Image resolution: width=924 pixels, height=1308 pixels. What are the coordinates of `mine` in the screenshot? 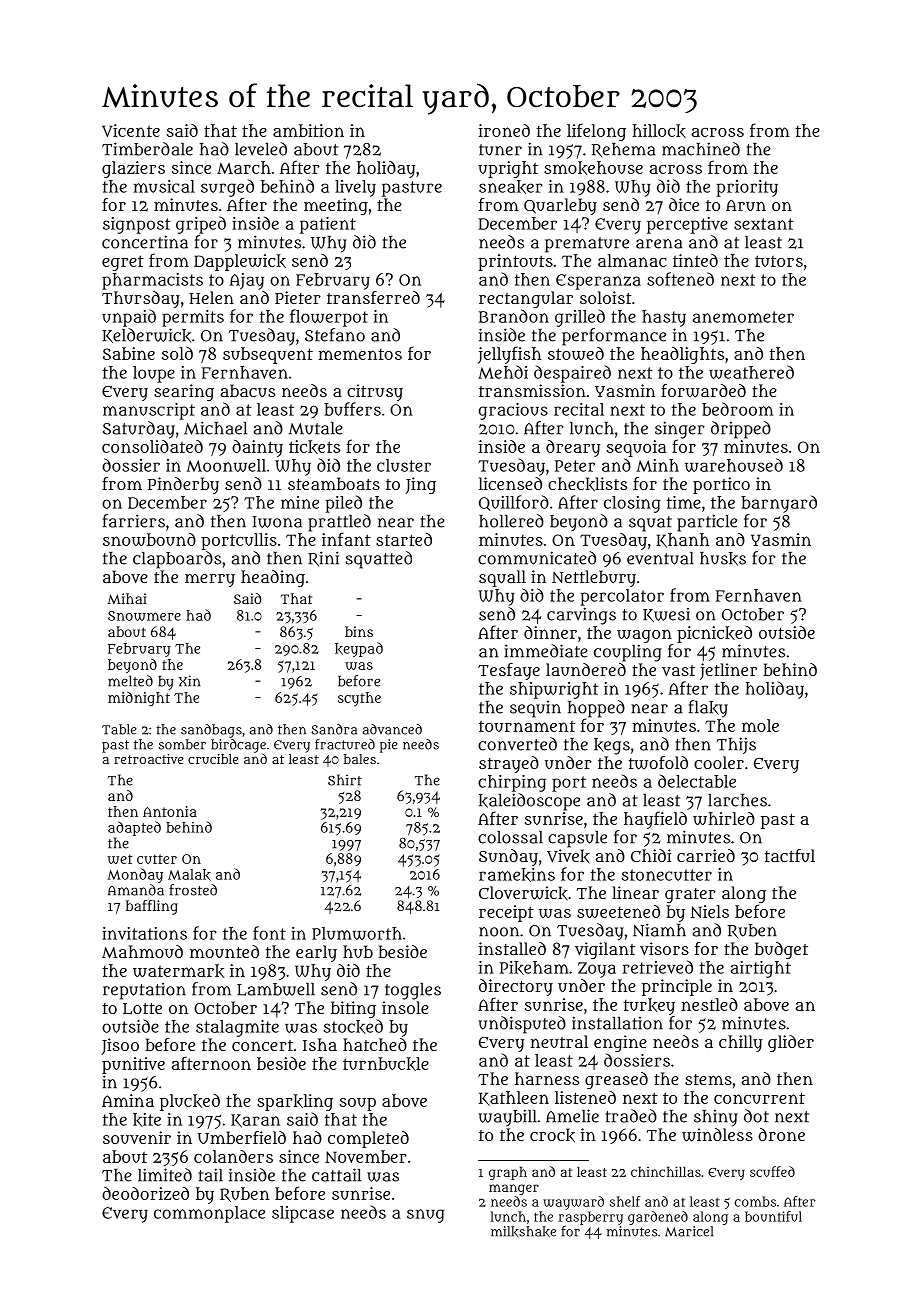 It's located at (300, 502).
